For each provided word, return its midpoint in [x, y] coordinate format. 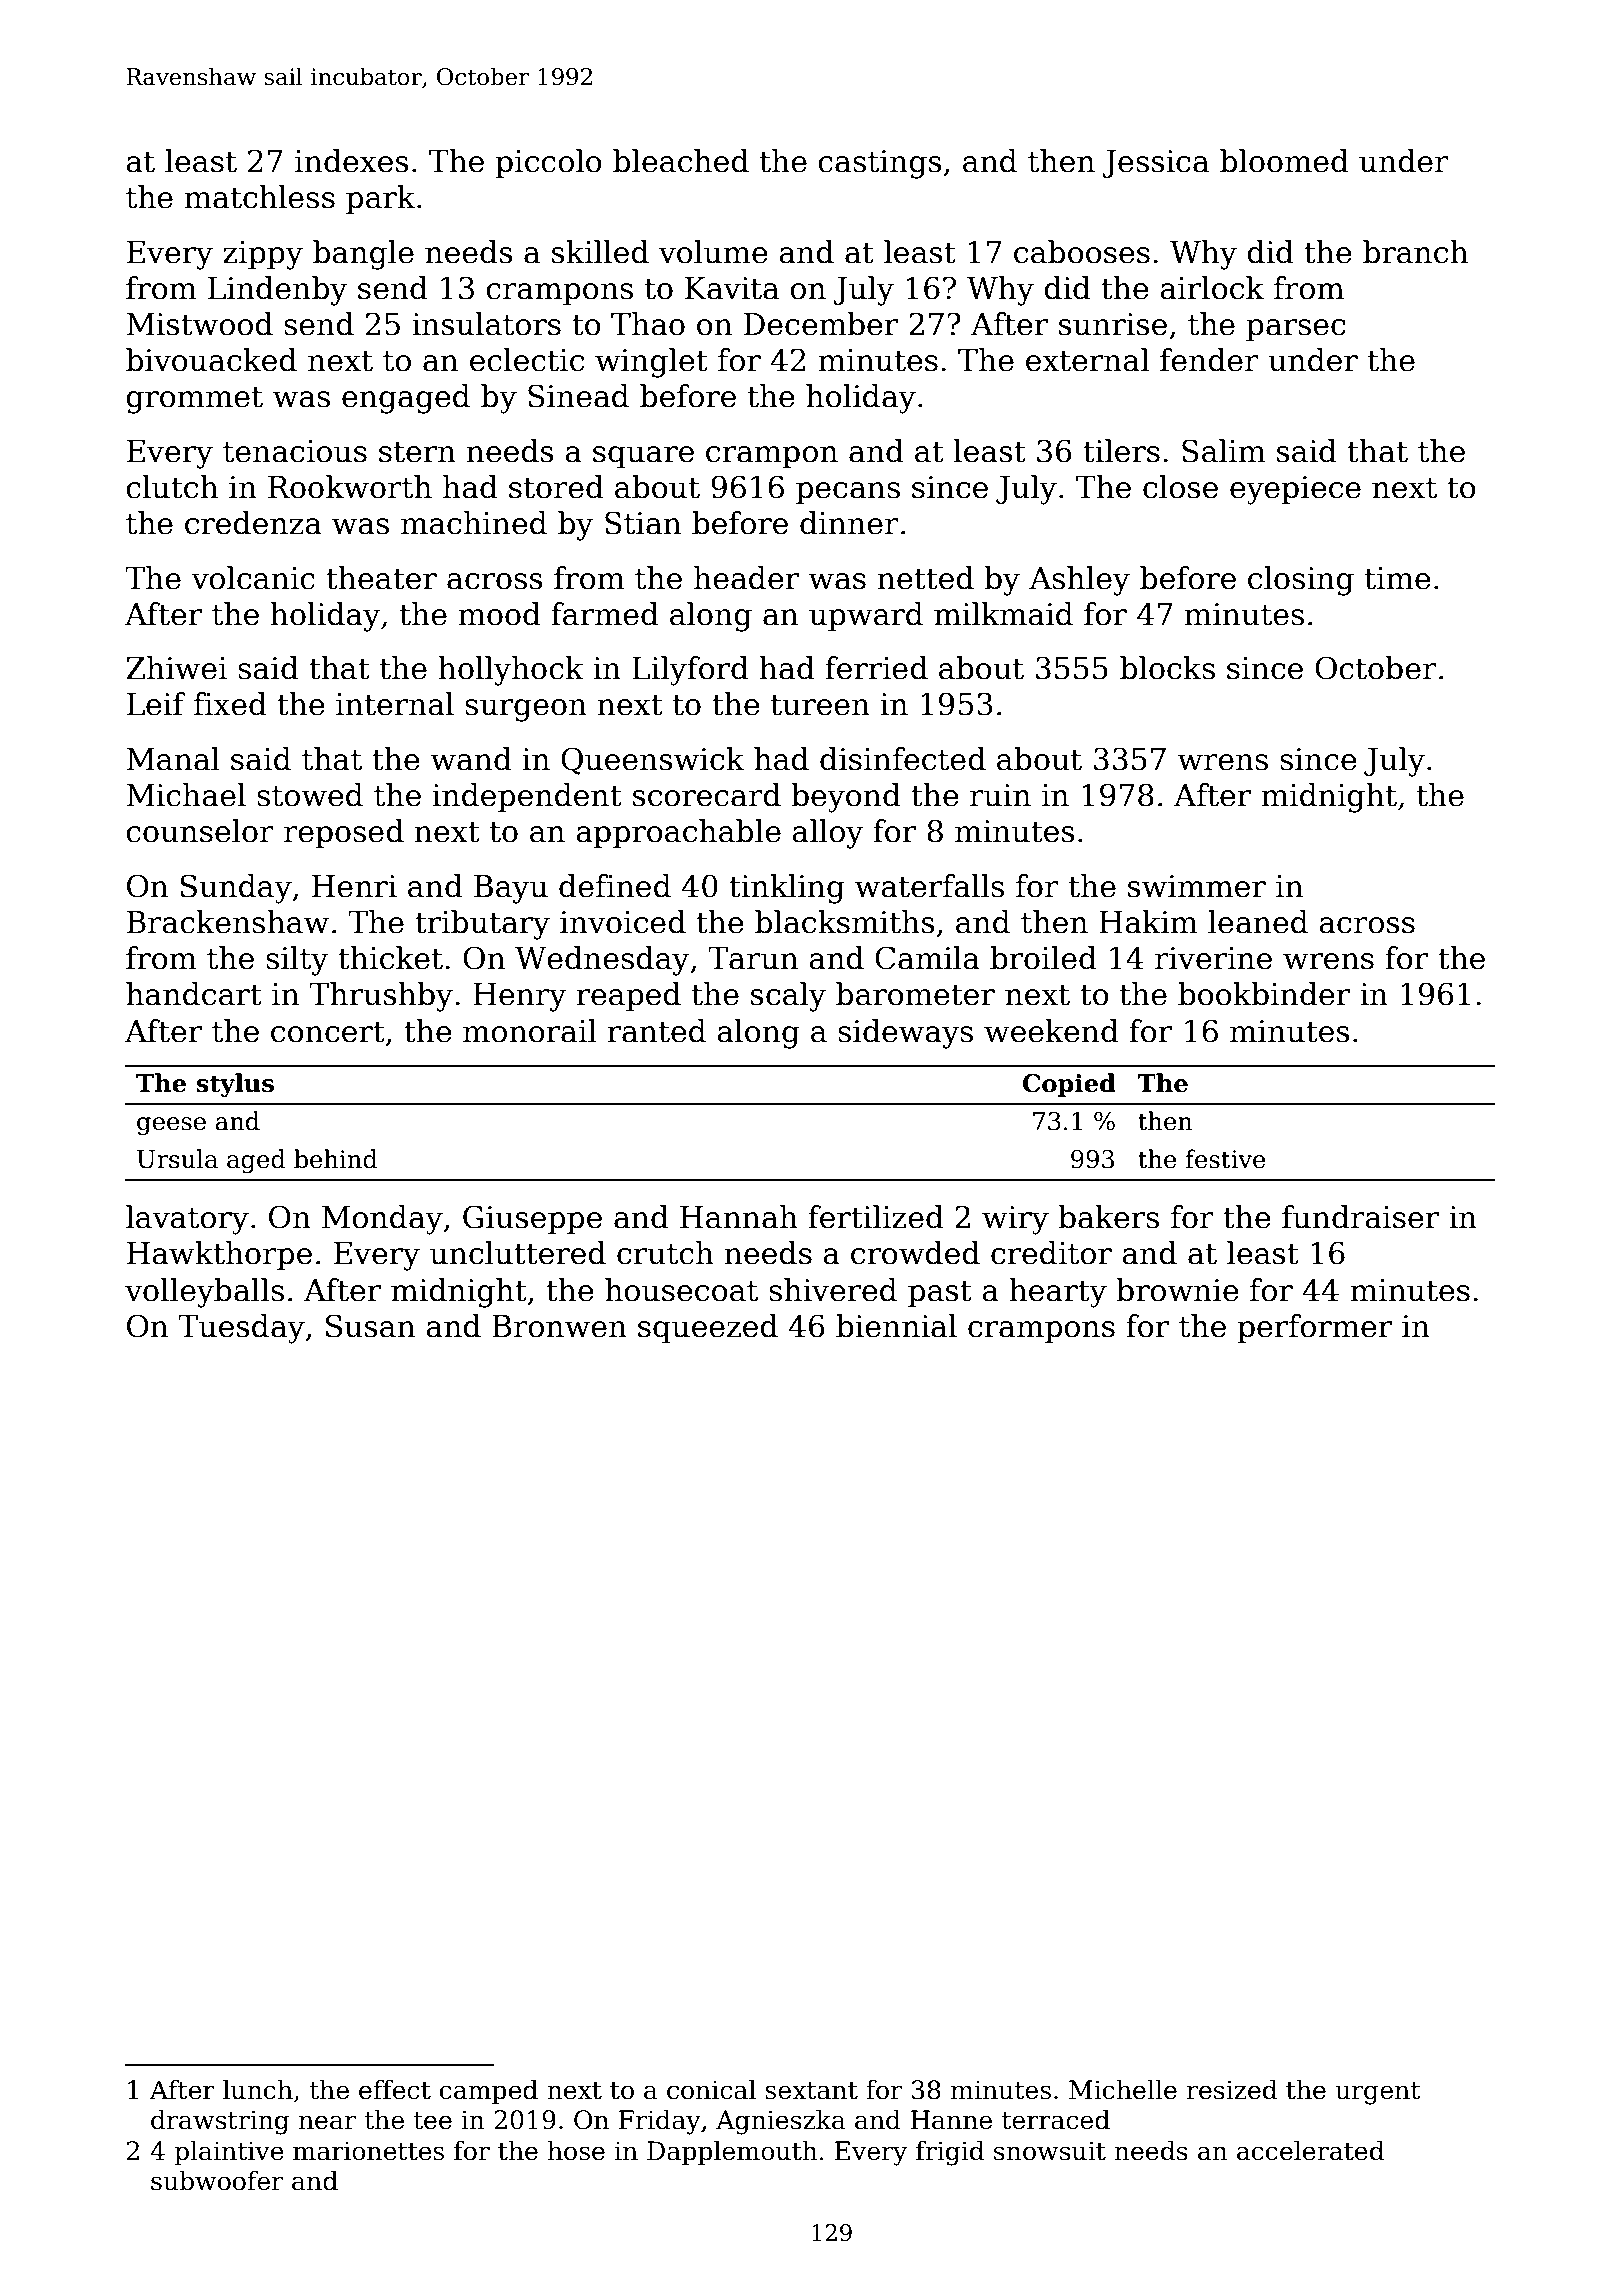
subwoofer [217, 2180]
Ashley [1079, 581]
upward [866, 616]
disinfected [903, 759]
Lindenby [278, 291]
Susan [370, 1326]
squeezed [708, 1328]
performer [1315, 1328]
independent [527, 797]
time [1398, 578]
